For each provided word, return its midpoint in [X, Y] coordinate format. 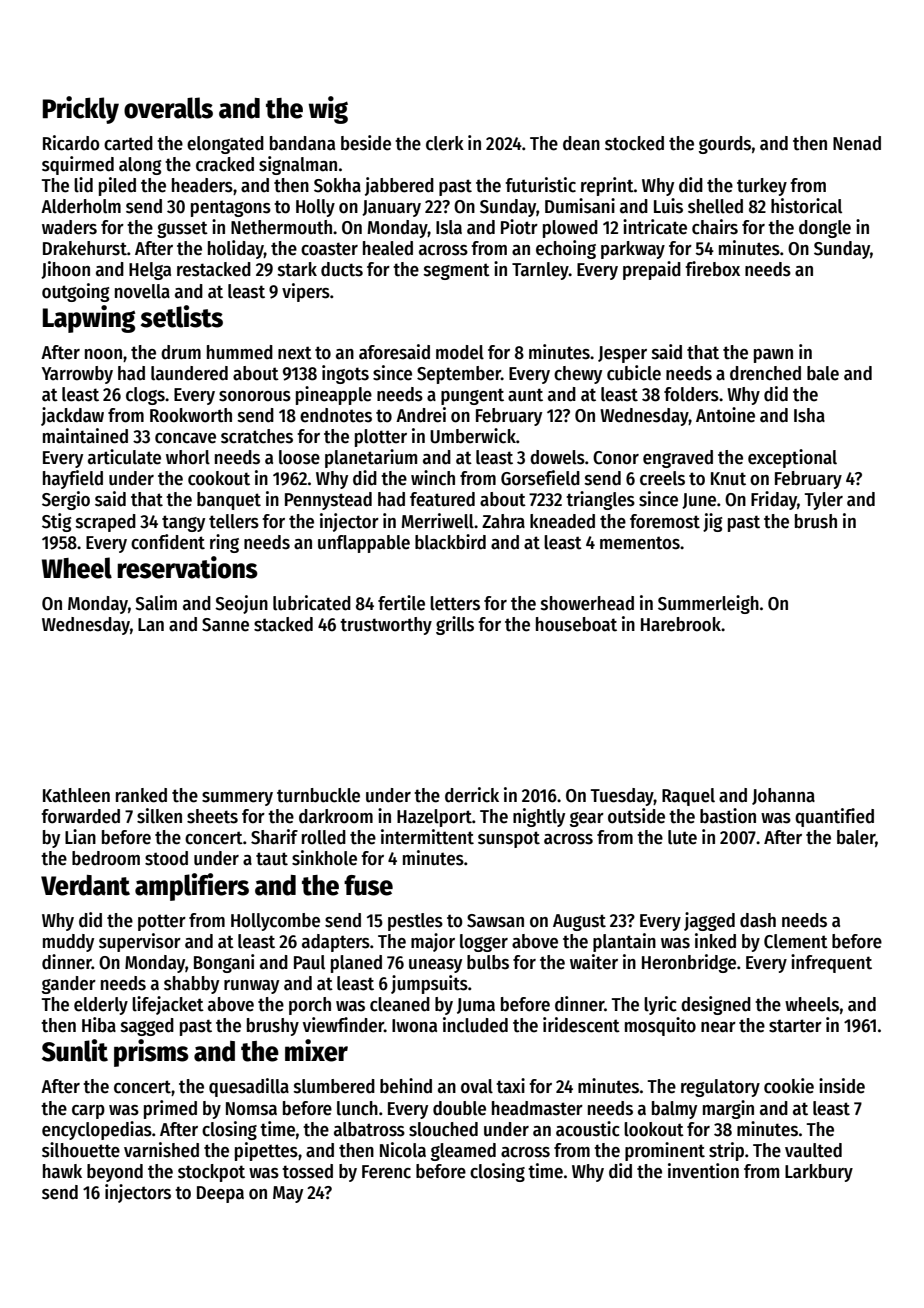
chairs [715, 227]
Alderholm [81, 206]
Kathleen [76, 795]
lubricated [312, 603]
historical [806, 206]
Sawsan [495, 921]
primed [170, 1109]
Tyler [823, 501]
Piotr [519, 227]
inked [715, 941]
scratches [257, 436]
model [460, 352]
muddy [68, 943]
